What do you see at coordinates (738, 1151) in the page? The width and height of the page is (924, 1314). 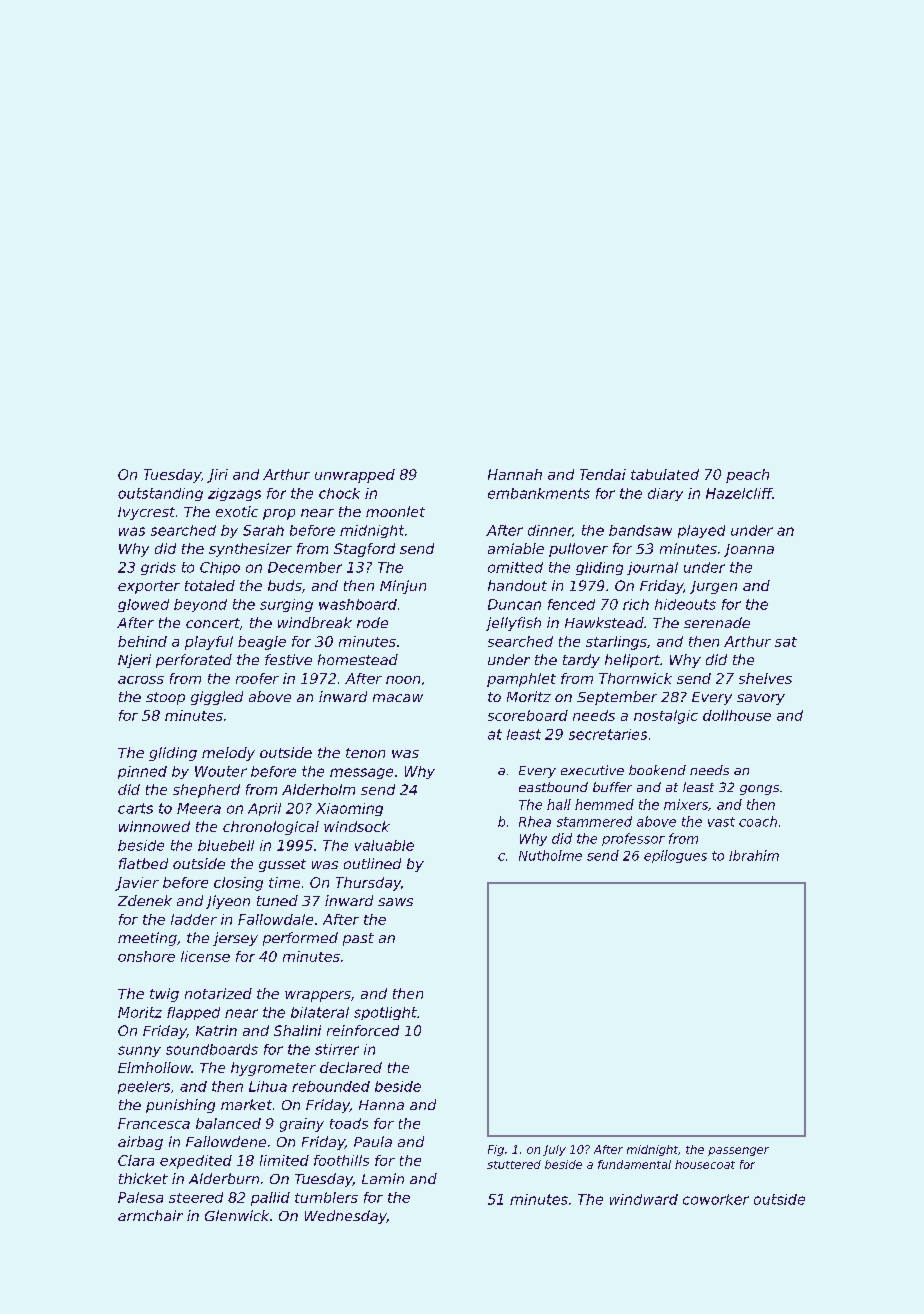 I see `passenger` at bounding box center [738, 1151].
